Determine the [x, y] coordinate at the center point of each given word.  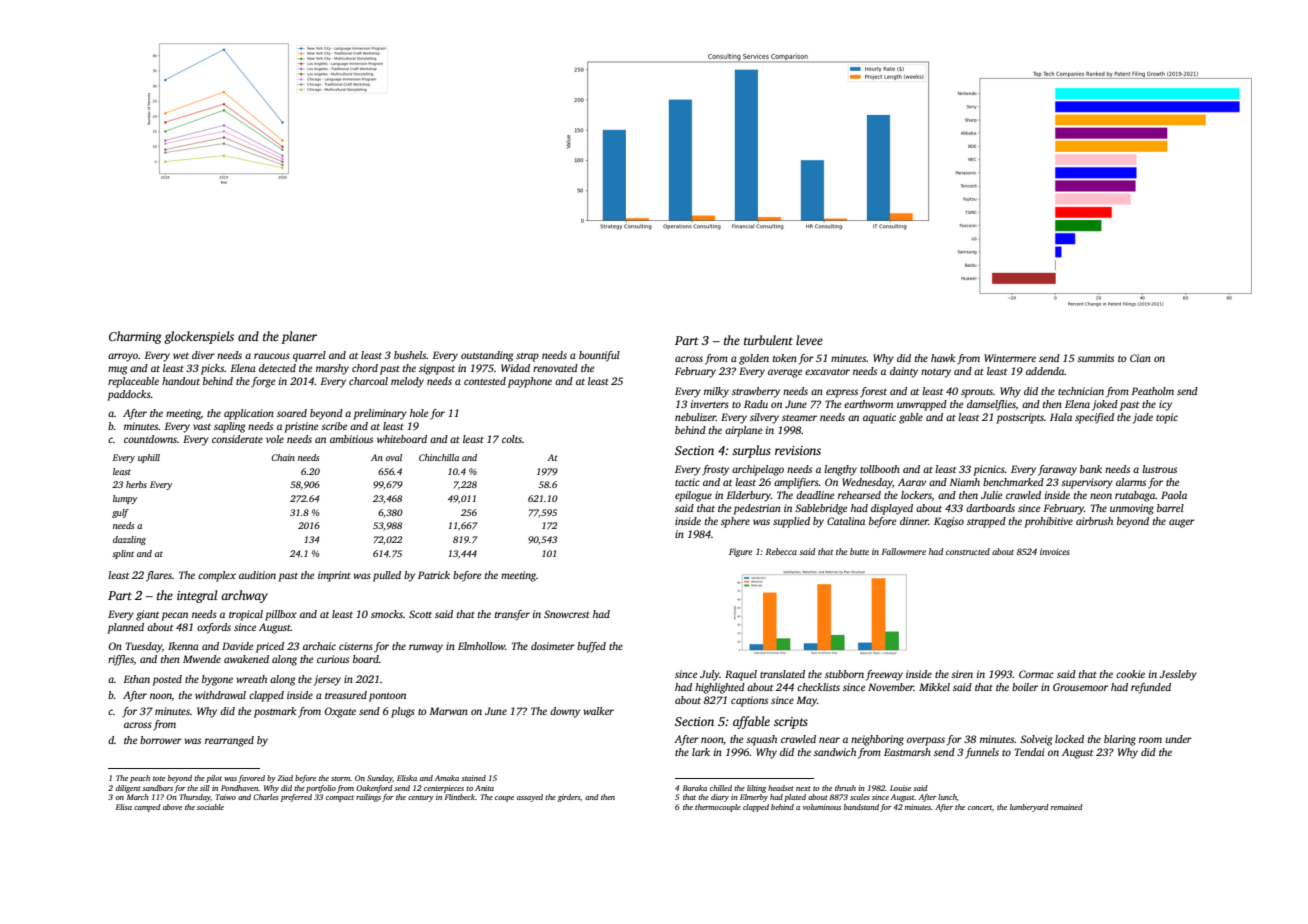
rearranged [229, 741]
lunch [947, 797]
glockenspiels [199, 337]
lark [701, 752]
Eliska [407, 778]
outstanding [487, 356]
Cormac [1036, 674]
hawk [943, 358]
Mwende [202, 659]
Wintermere [1010, 358]
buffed [591, 647]
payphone [530, 382]
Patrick [434, 575]
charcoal [368, 381]
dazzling [129, 540]
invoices [1055, 551]
